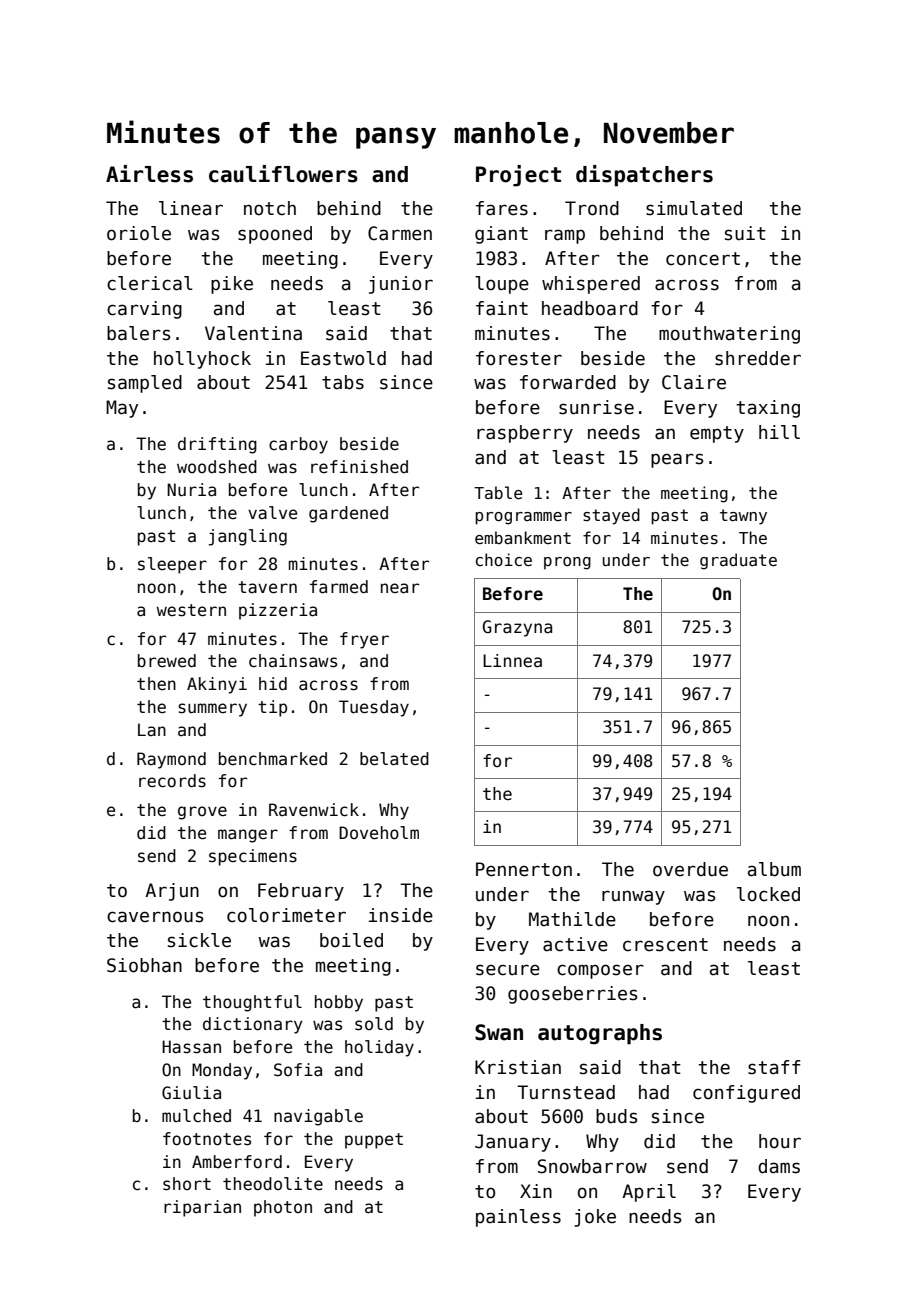  What do you see at coordinates (665, 945) in the page?
I see `crescent` at bounding box center [665, 945].
